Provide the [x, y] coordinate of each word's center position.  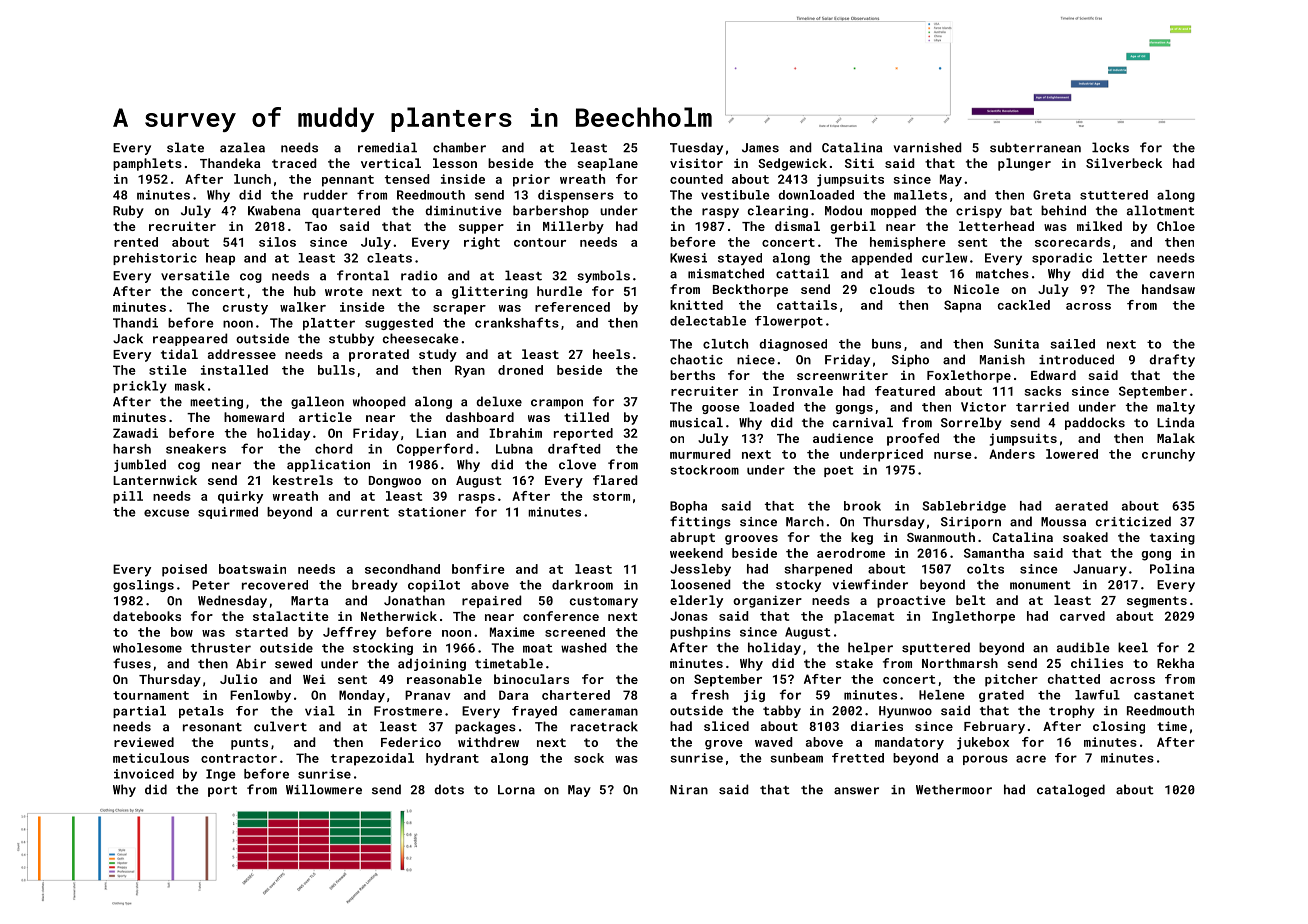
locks [1110, 147]
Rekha [1175, 663]
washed [583, 648]
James [760, 148]
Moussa [1063, 522]
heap [220, 259]
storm [611, 496]
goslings [143, 586]
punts [249, 744]
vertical [391, 163]
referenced [572, 307]
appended [882, 259]
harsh [132, 449]
